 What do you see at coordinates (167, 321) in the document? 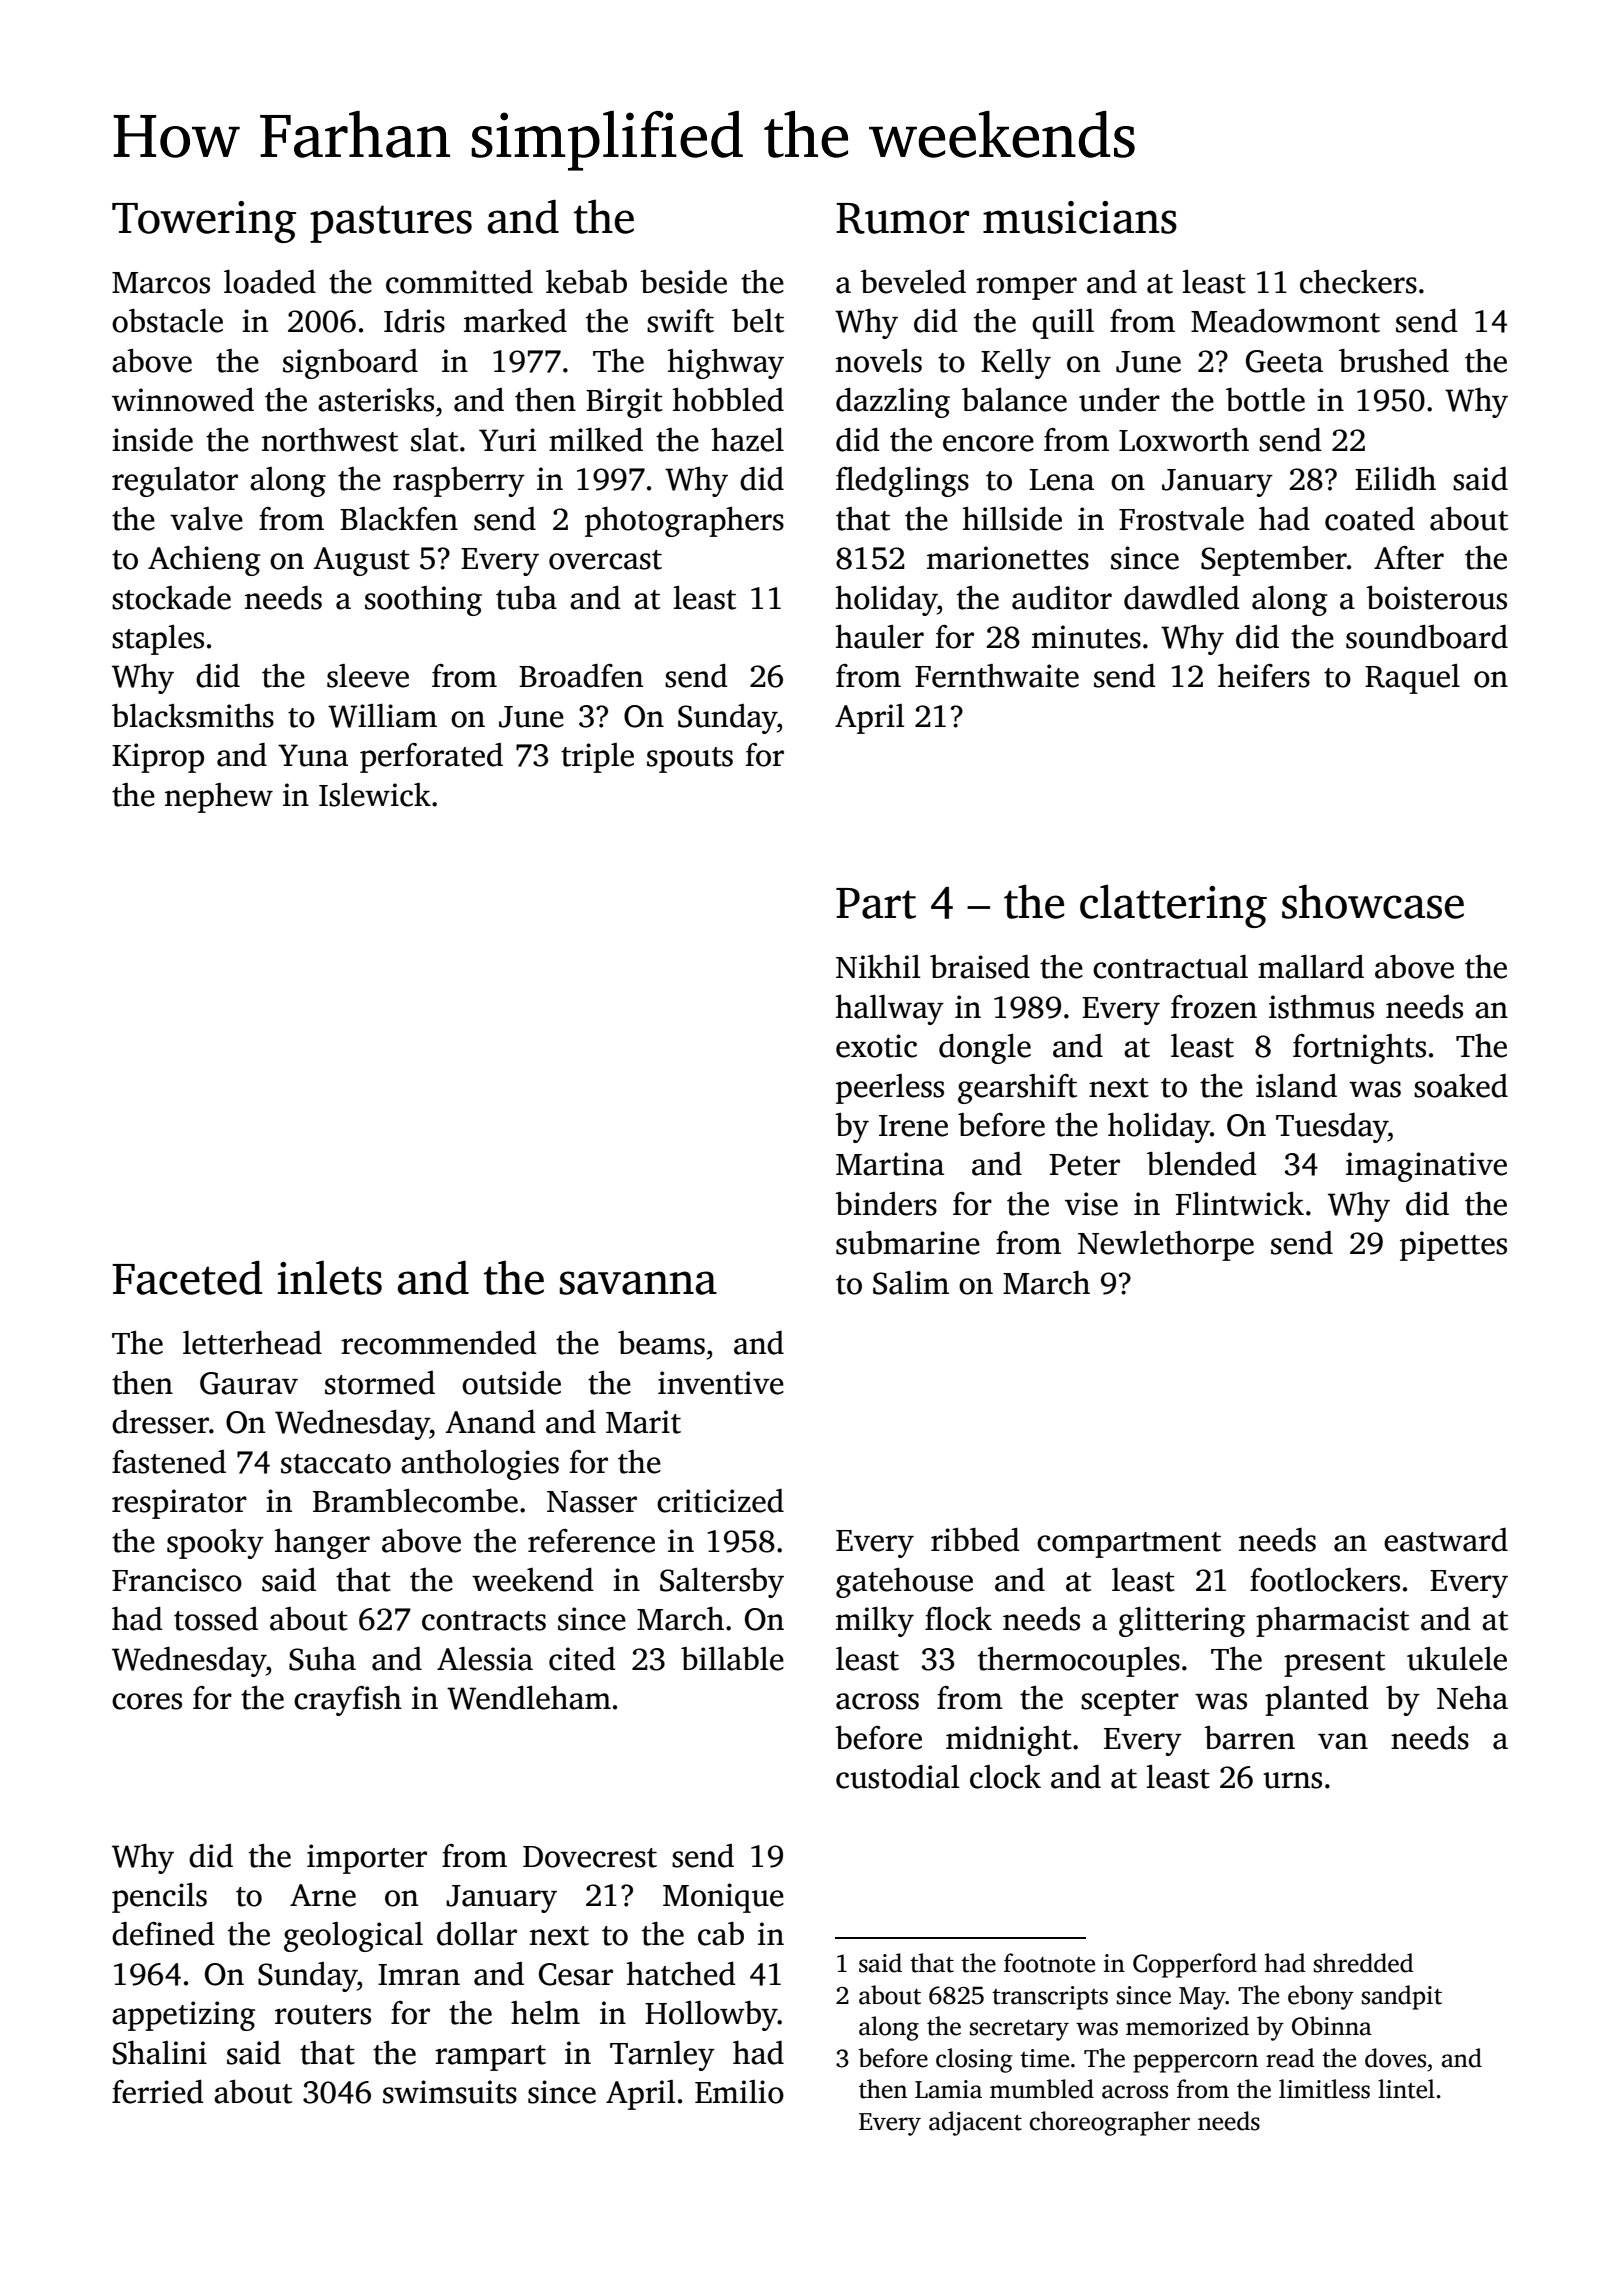
I see `obstacle` at bounding box center [167, 321].
